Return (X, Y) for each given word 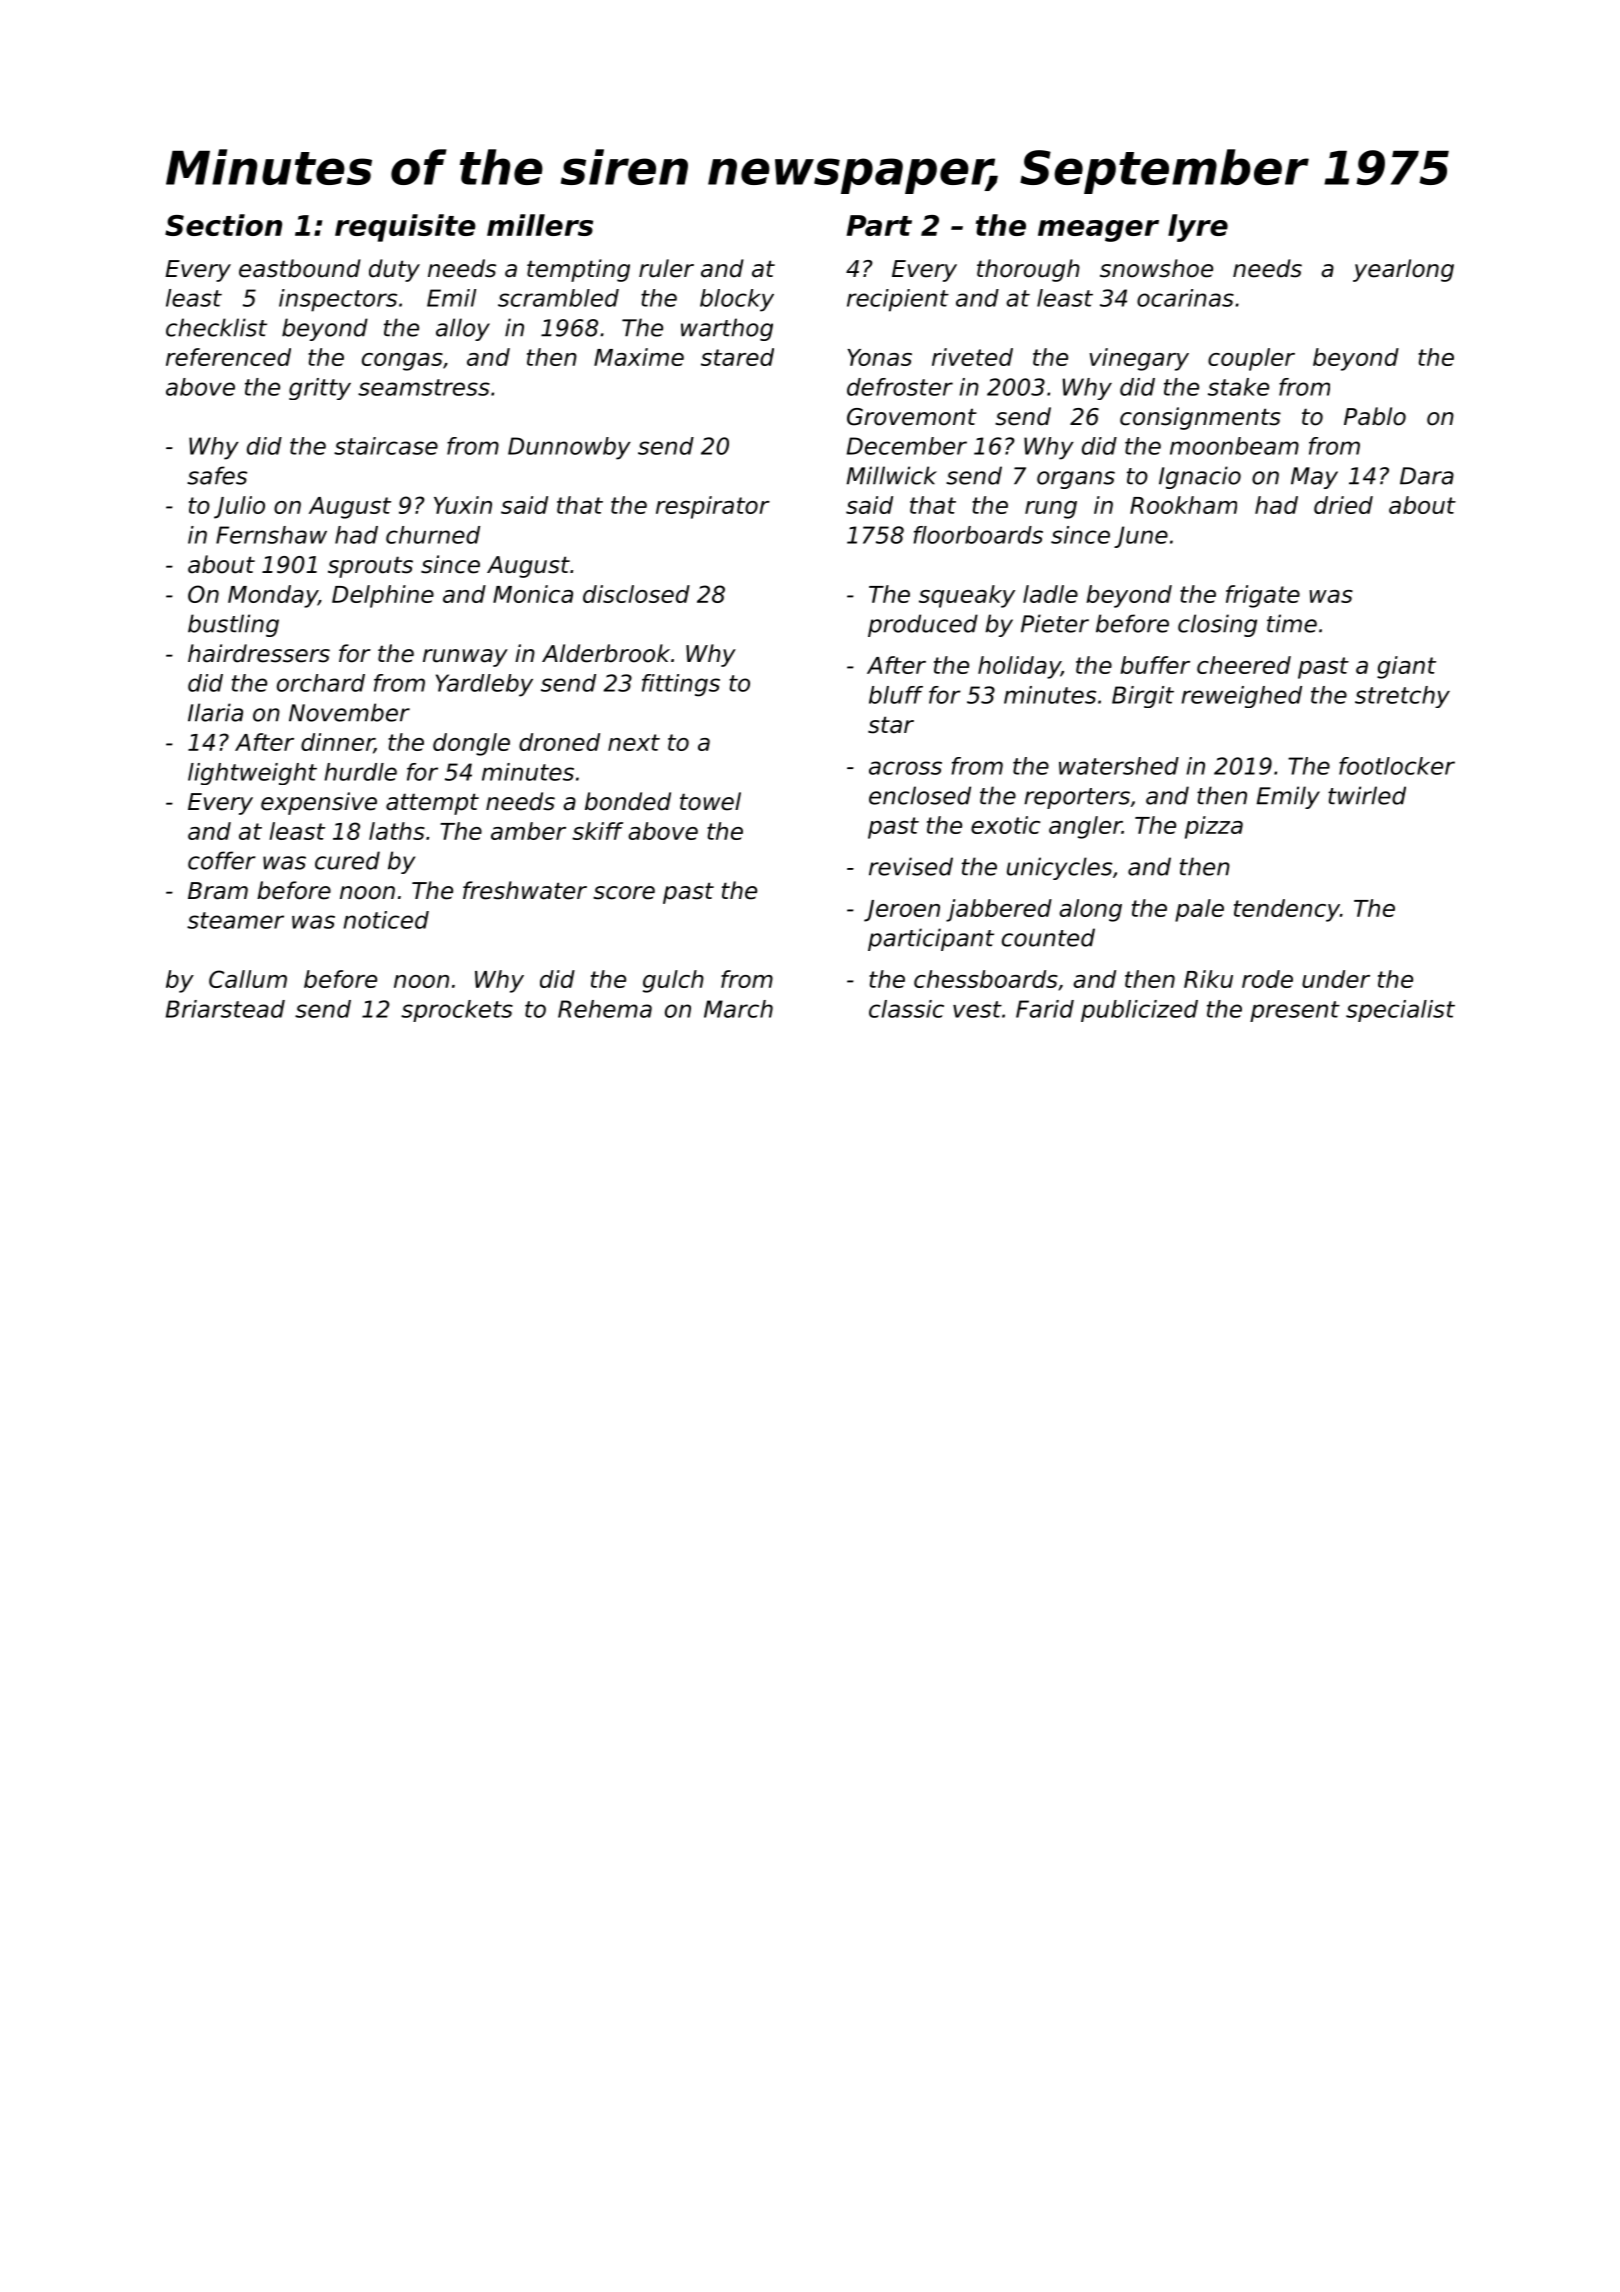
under (1336, 979)
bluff (896, 695)
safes (217, 475)
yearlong (1403, 270)
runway (465, 658)
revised (911, 866)
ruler (666, 268)
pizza (1214, 827)
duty (394, 270)
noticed (386, 920)
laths (397, 831)
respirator (713, 507)
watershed (1119, 766)
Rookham (1183, 505)
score (624, 893)
